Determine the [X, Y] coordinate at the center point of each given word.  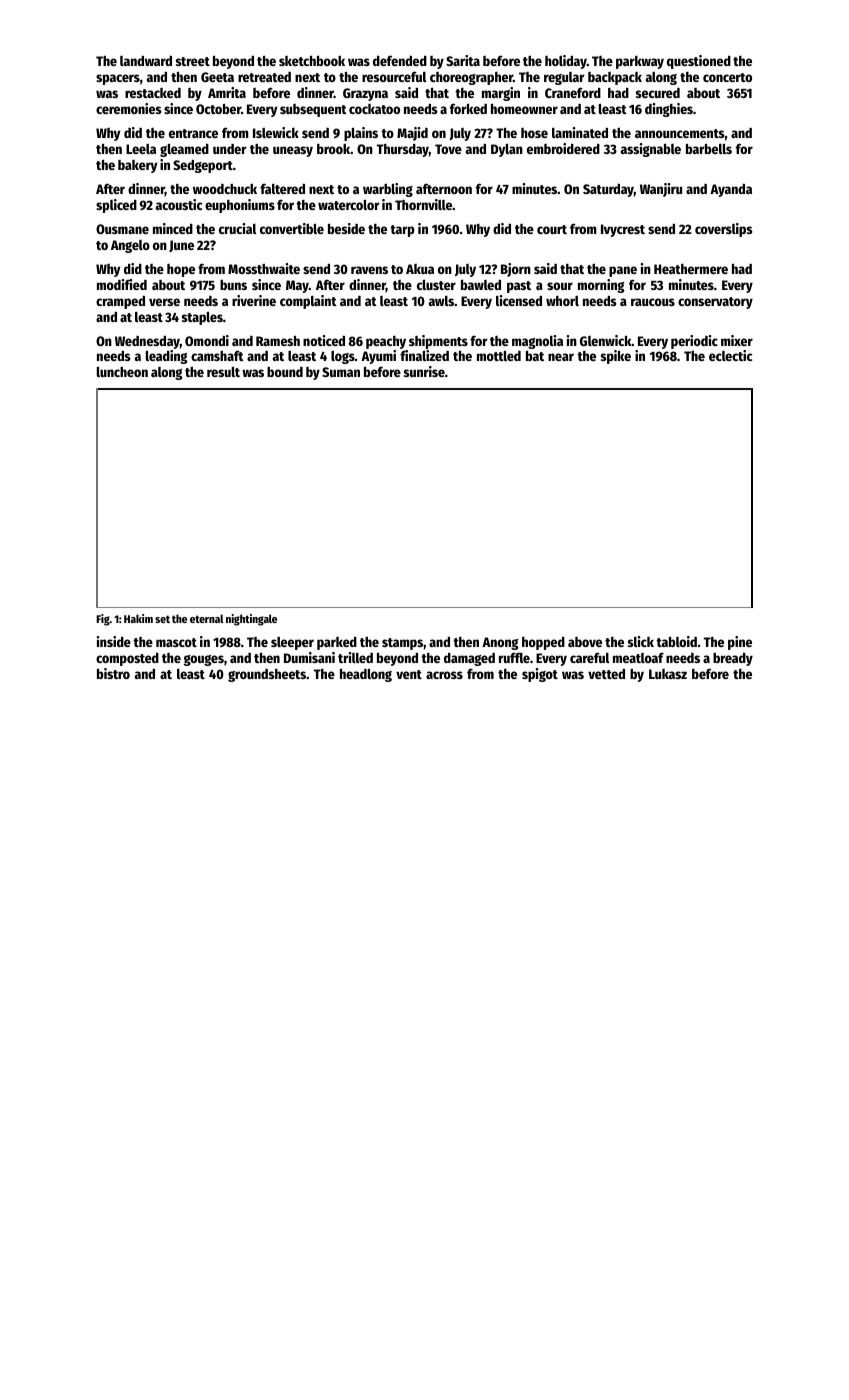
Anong [500, 643]
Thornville [424, 204]
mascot [176, 642]
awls [441, 301]
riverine [254, 300]
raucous [653, 302]
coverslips [724, 230]
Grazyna [365, 94]
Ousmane [122, 229]
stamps [402, 644]
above [585, 642]
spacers [118, 79]
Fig [103, 620]
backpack [615, 78]
